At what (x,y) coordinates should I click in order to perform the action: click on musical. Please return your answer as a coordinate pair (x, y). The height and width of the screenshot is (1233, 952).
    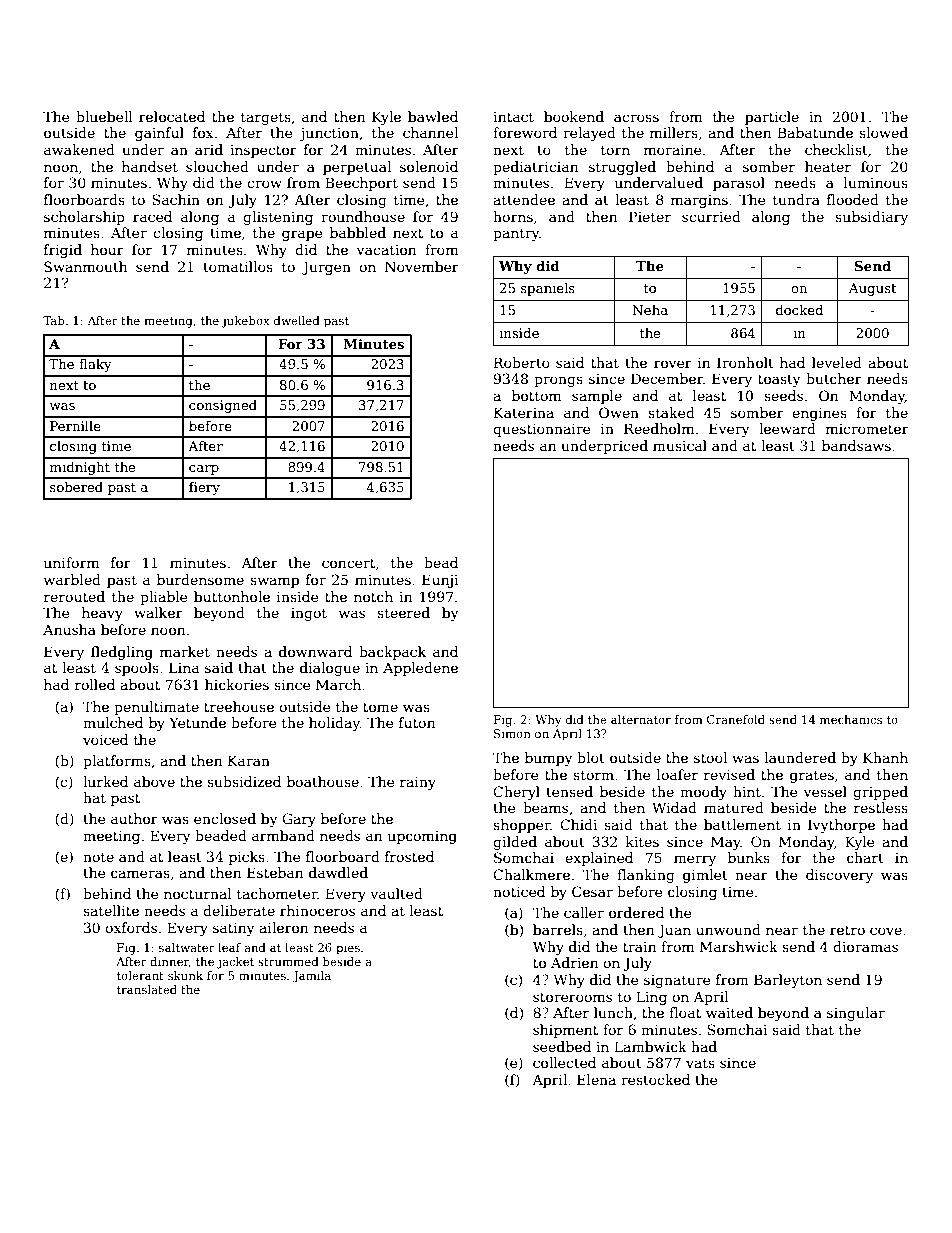
    Looking at the image, I should click on (680, 445).
